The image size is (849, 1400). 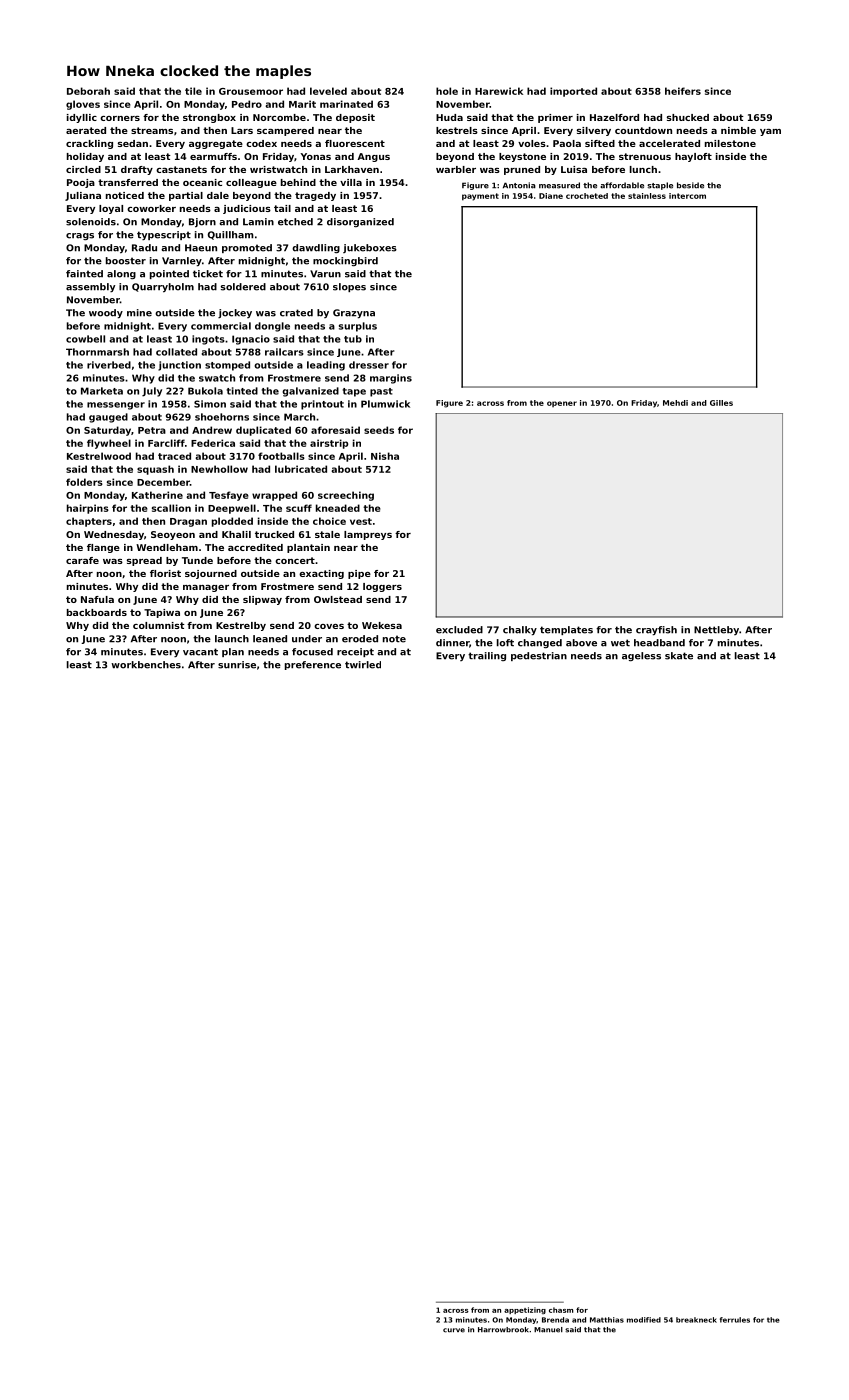 What do you see at coordinates (503, 1330) in the screenshot?
I see `Harrowbrook` at bounding box center [503, 1330].
